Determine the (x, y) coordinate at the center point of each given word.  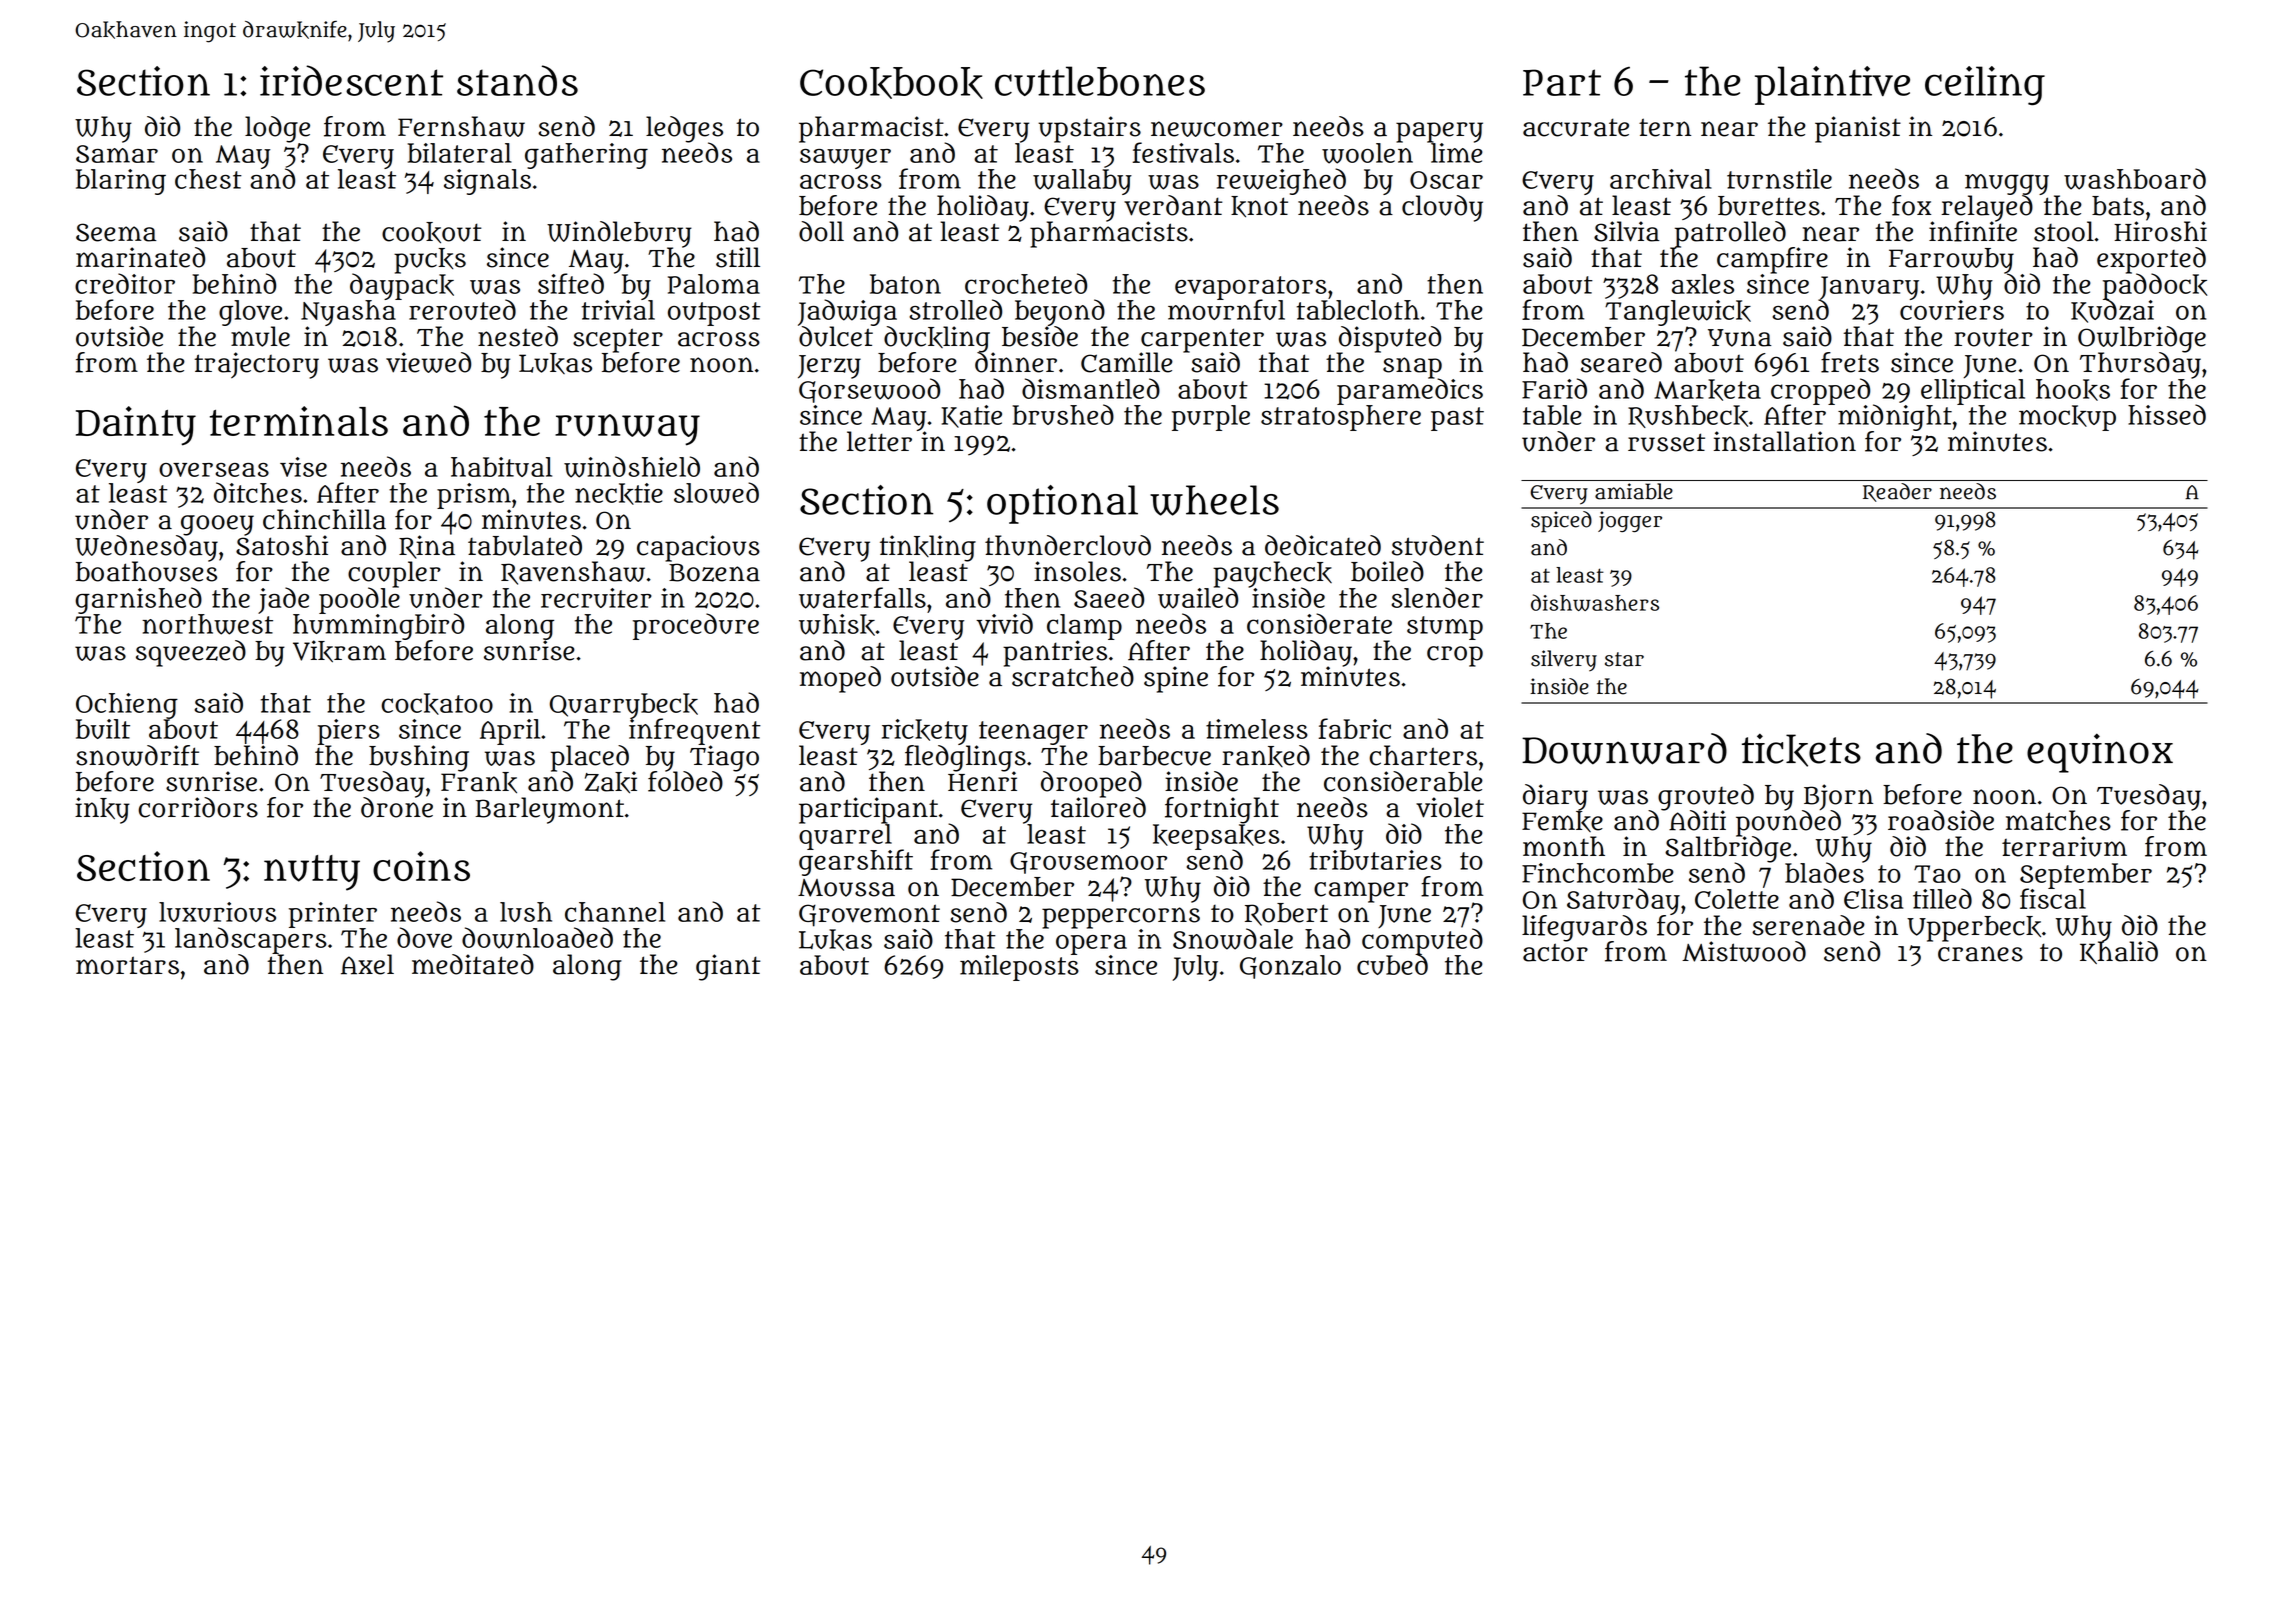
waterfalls (862, 598)
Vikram (339, 651)
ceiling (1985, 86)
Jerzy (829, 367)
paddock (2155, 286)
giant (728, 967)
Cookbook (891, 83)
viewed (428, 362)
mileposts (1019, 968)
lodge (277, 129)
